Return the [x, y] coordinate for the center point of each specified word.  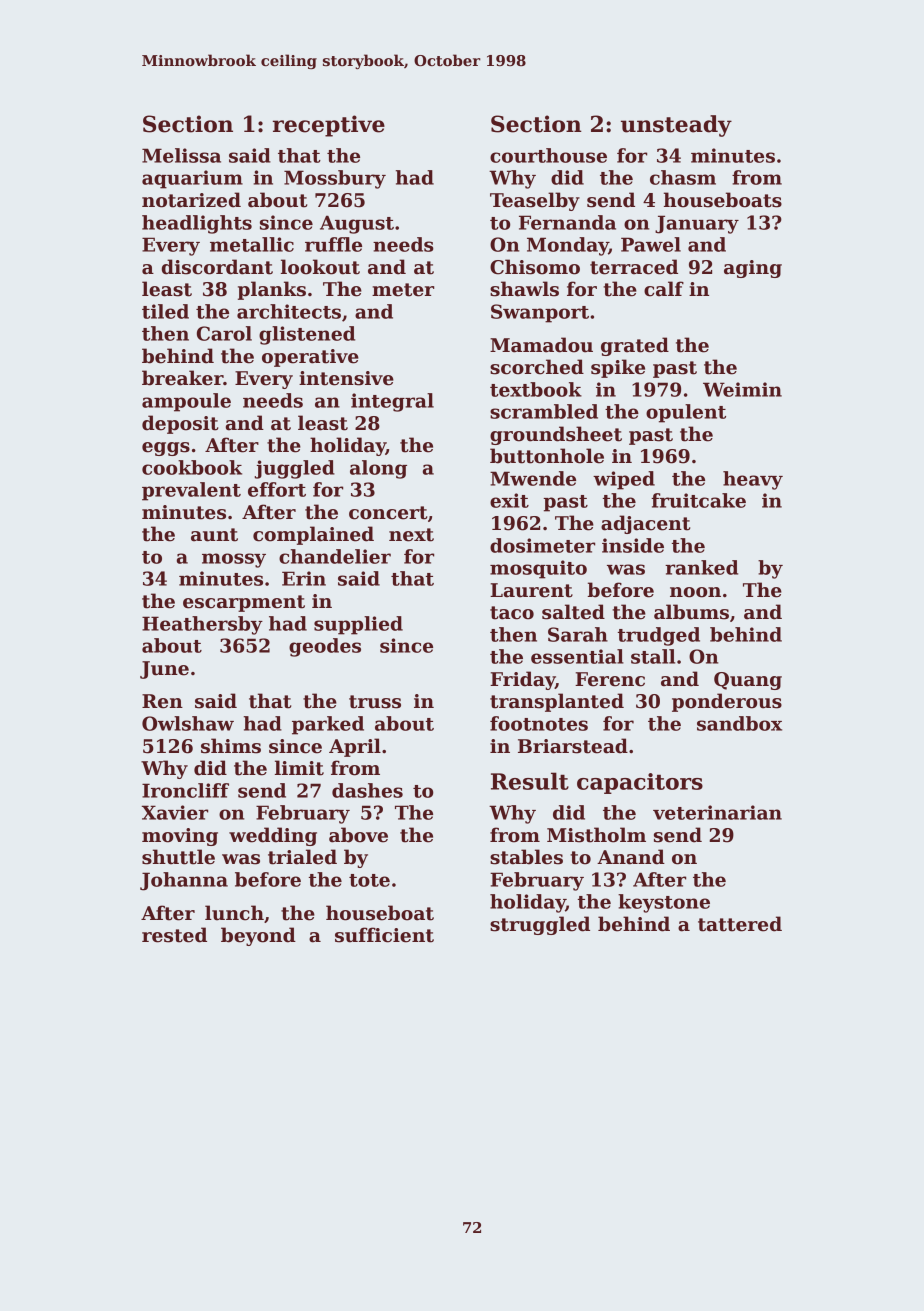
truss [375, 702]
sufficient [384, 935]
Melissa [181, 155]
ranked [701, 567]
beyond [258, 936]
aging [753, 269]
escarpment [244, 603]
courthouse [548, 155]
